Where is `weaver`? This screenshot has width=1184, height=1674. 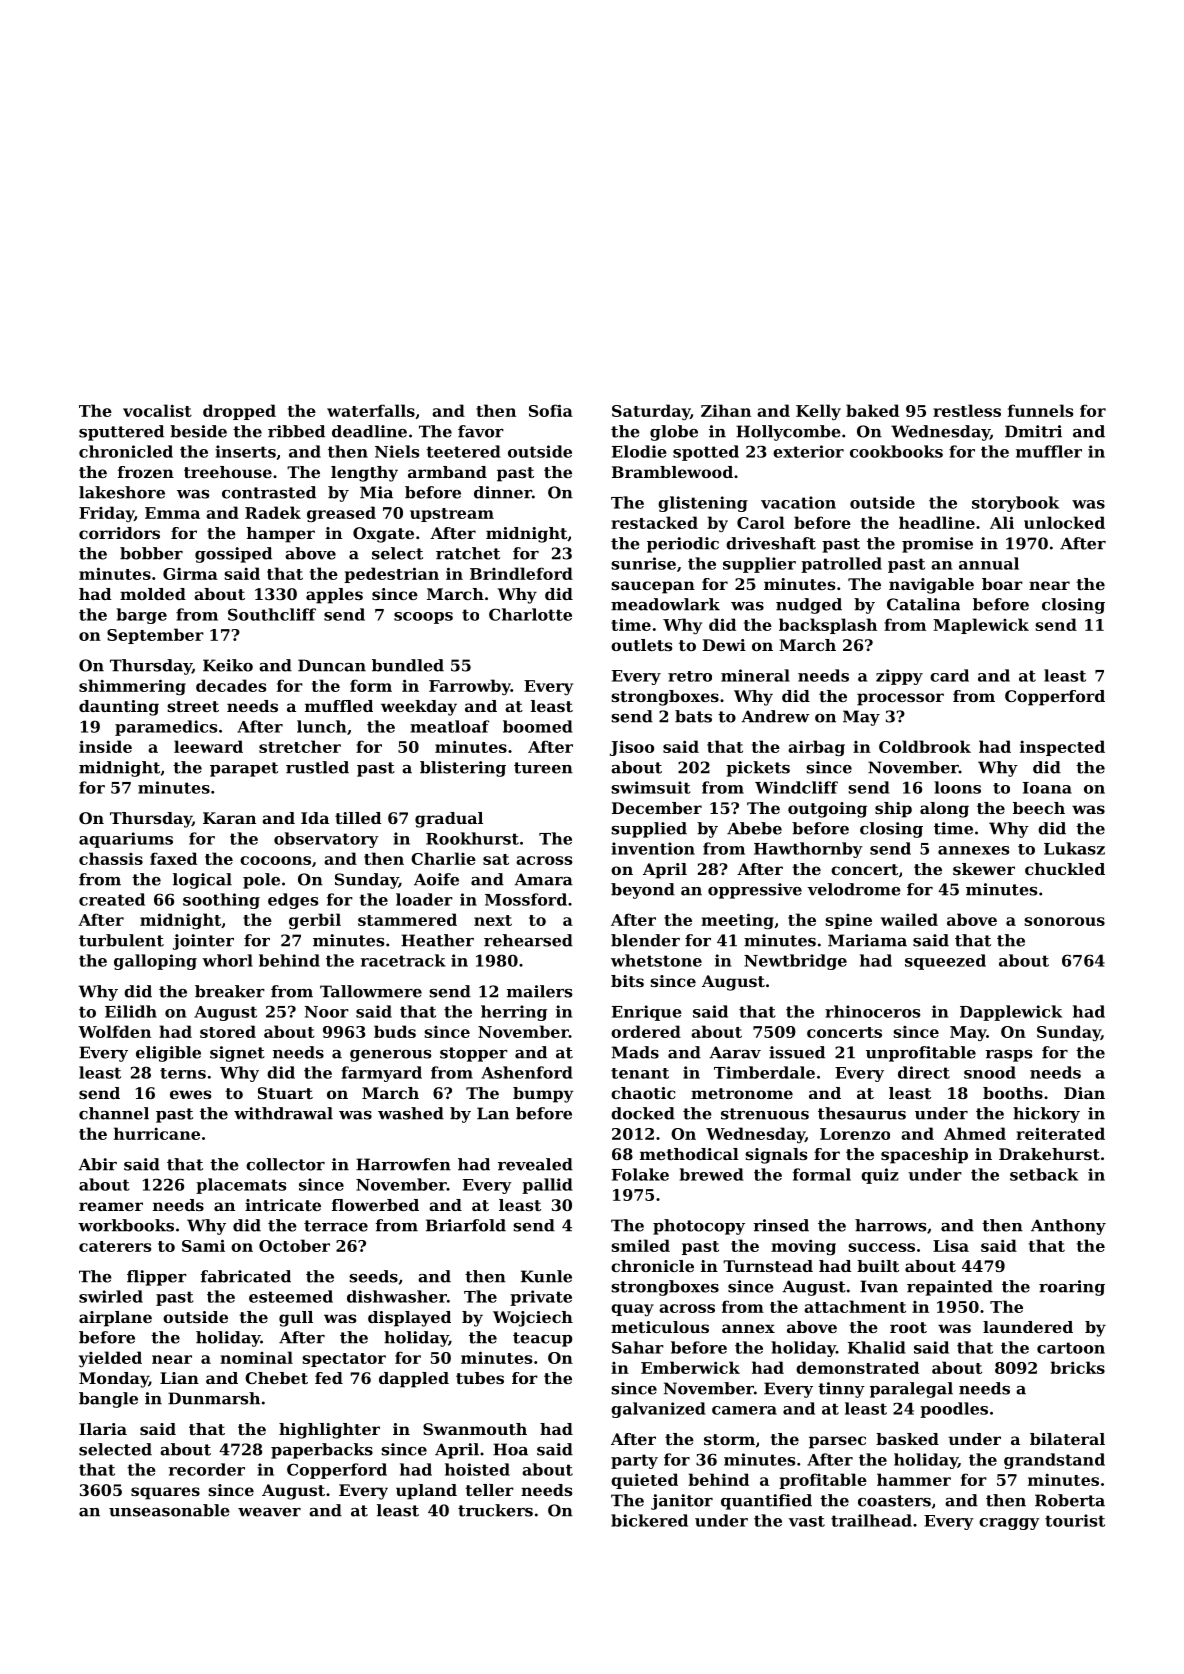 weaver is located at coordinates (269, 1512).
